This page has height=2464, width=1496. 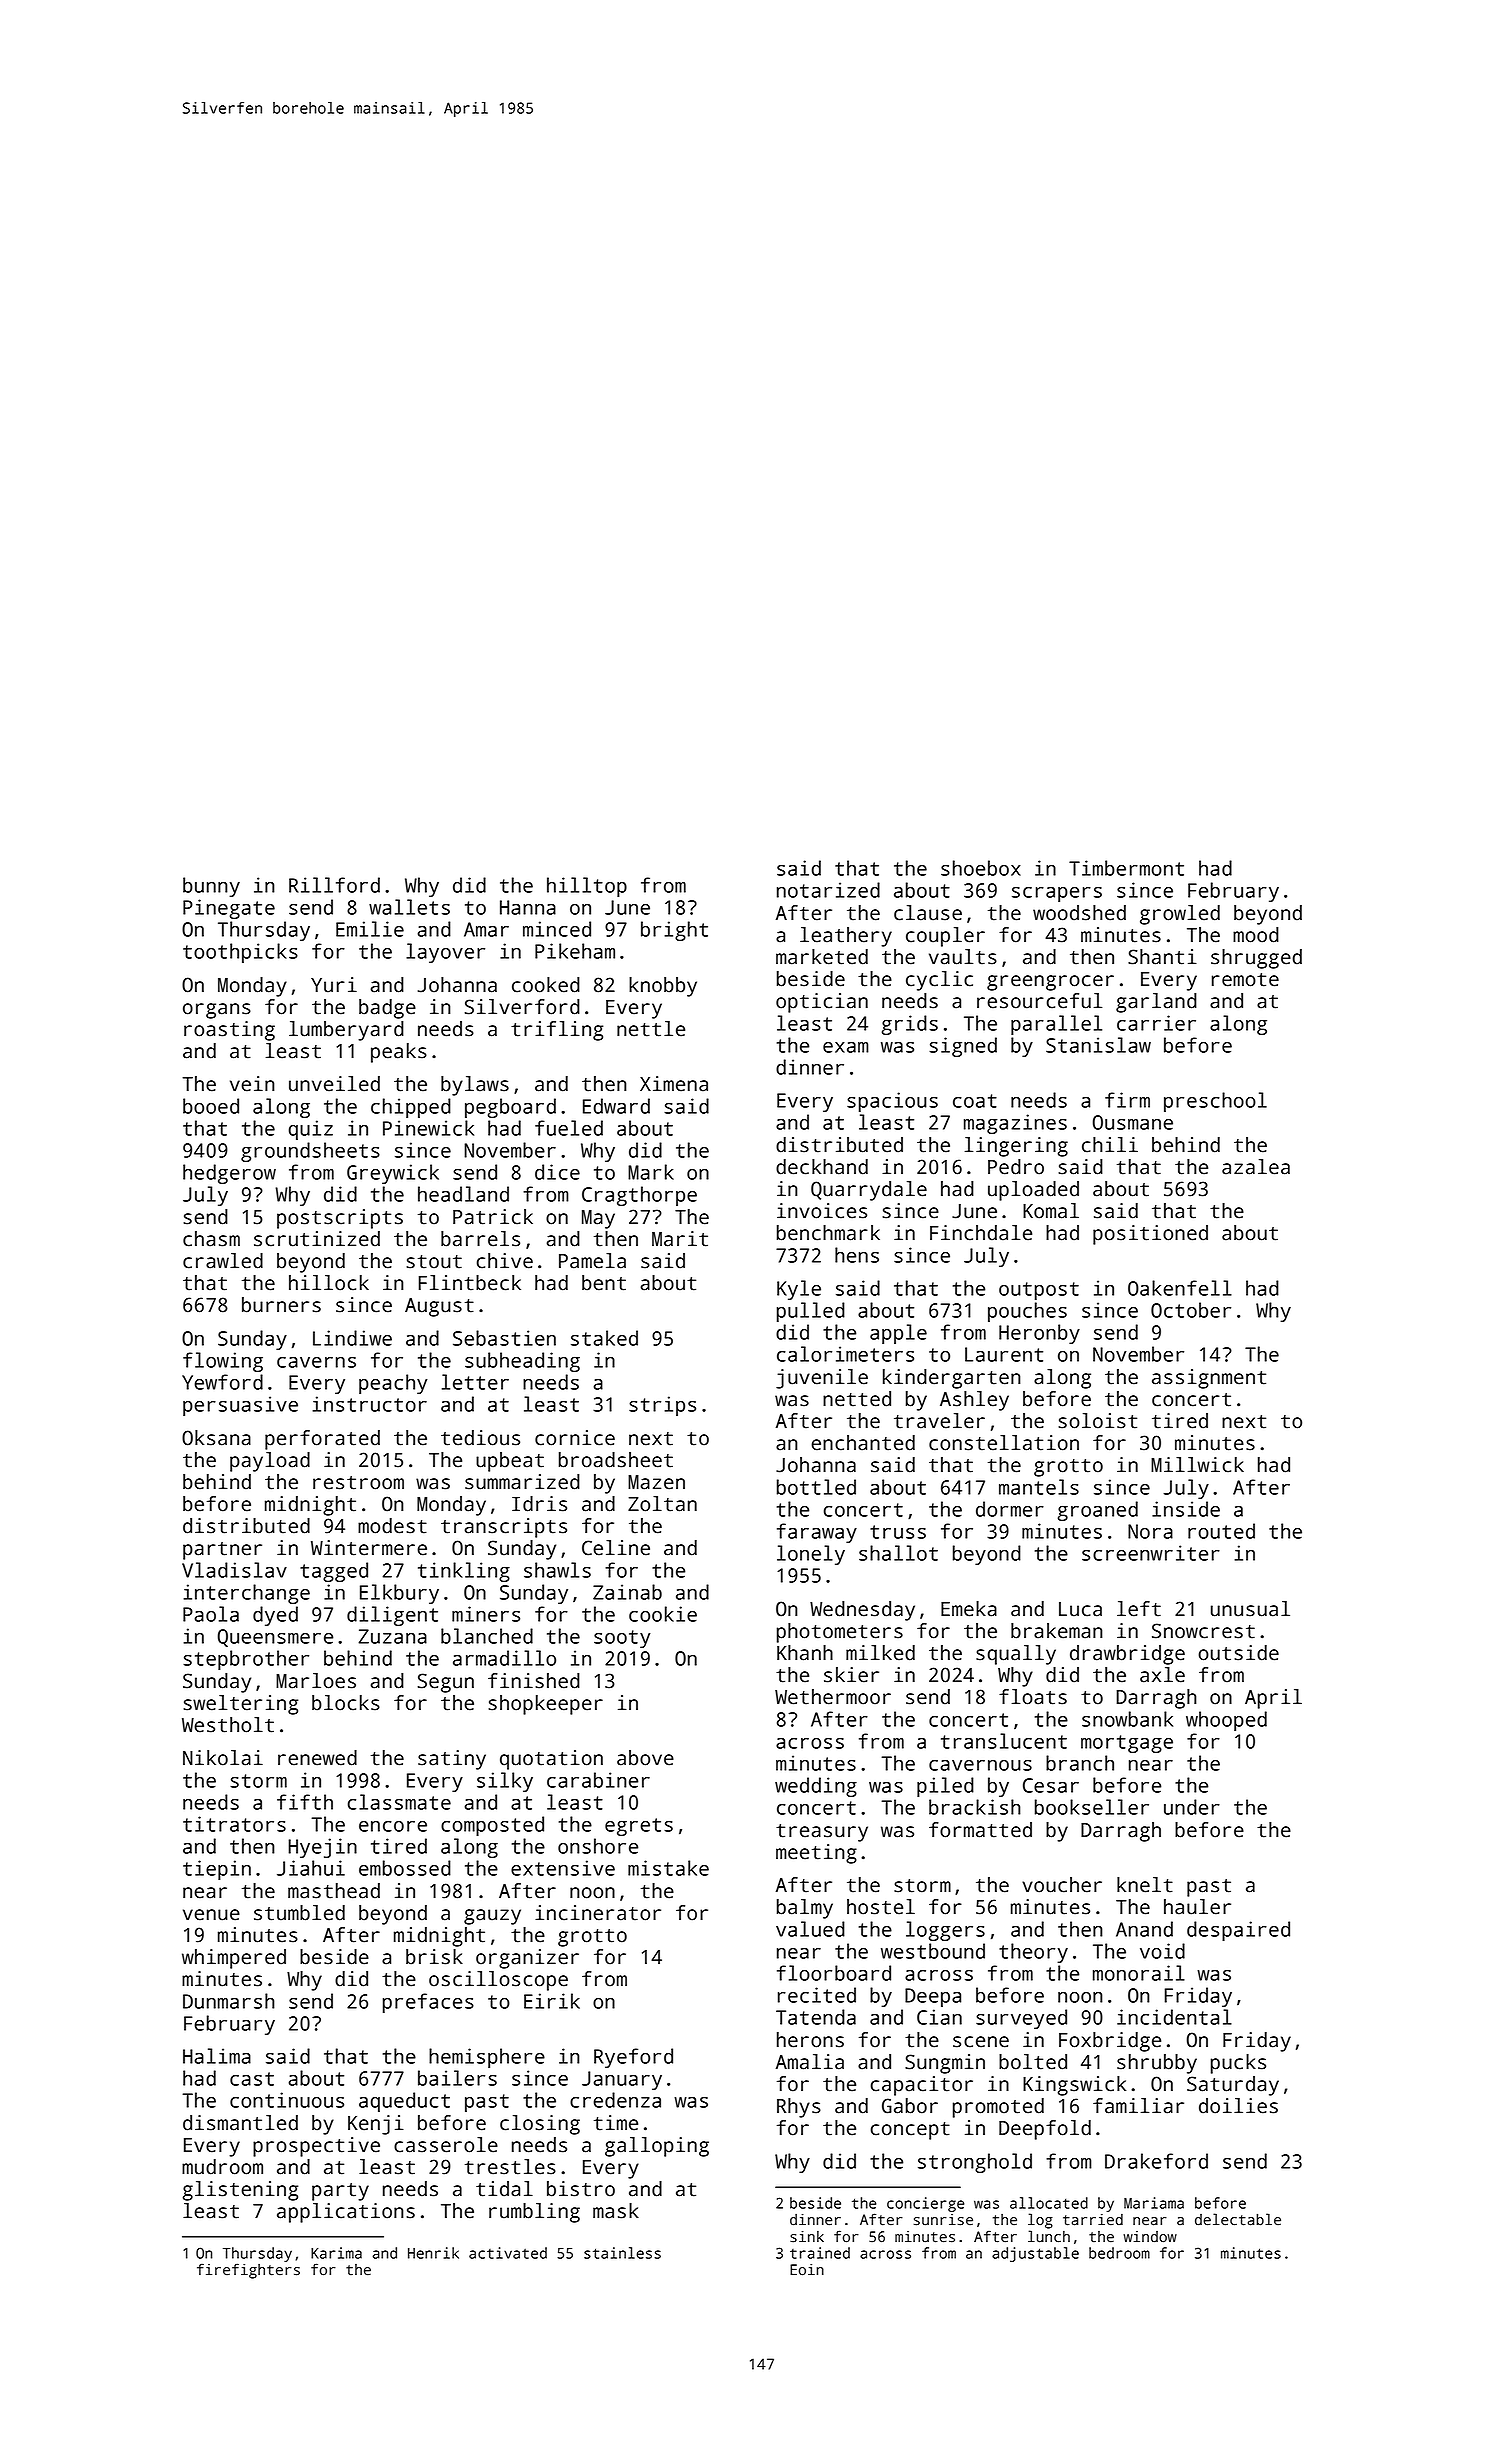 What do you see at coordinates (1035, 2254) in the page?
I see `adjustable` at bounding box center [1035, 2254].
